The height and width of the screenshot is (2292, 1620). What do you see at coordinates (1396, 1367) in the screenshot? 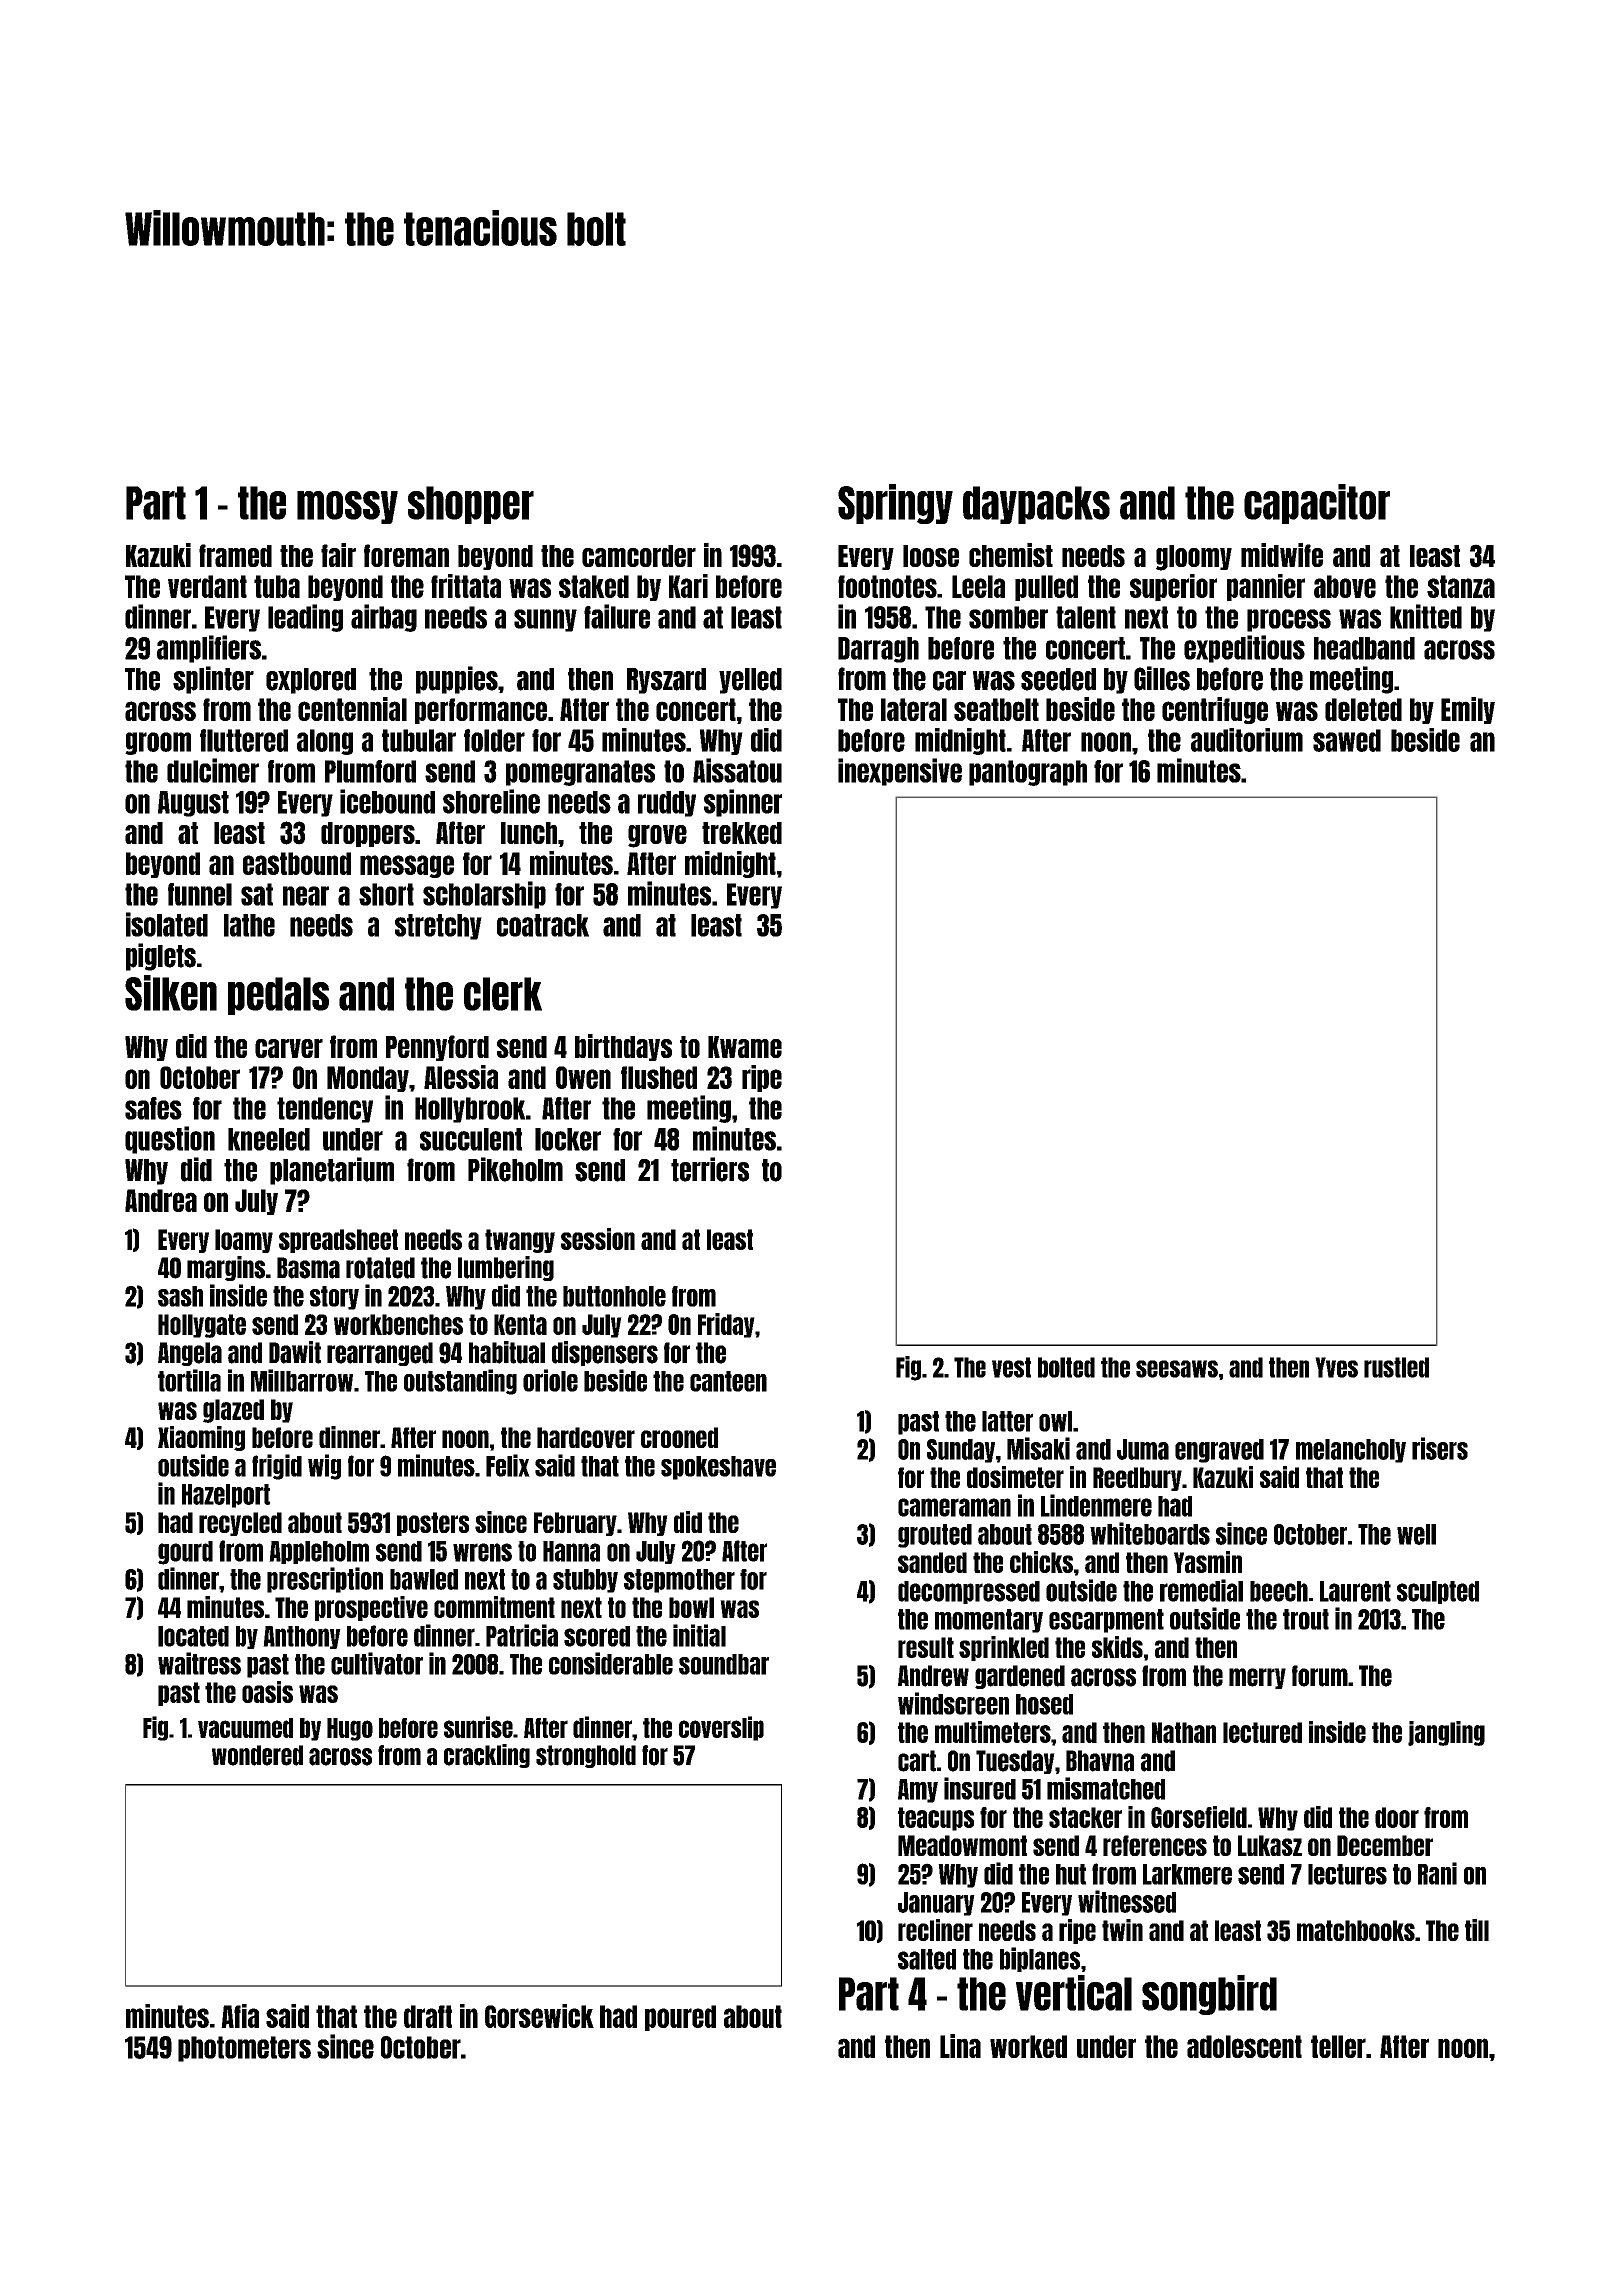
I see `rustled` at bounding box center [1396, 1367].
